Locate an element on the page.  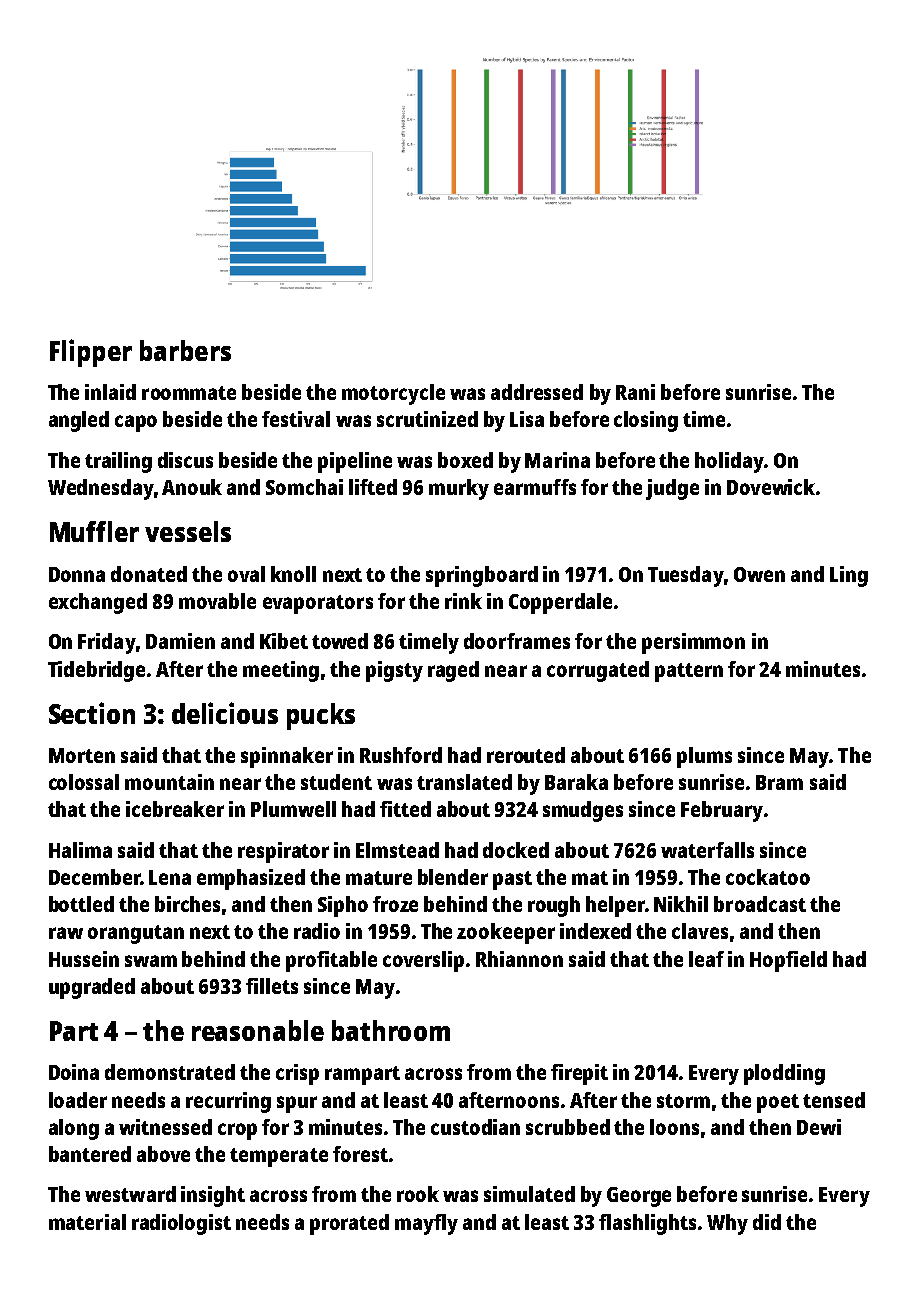
mayfly is located at coordinates (426, 1224).
